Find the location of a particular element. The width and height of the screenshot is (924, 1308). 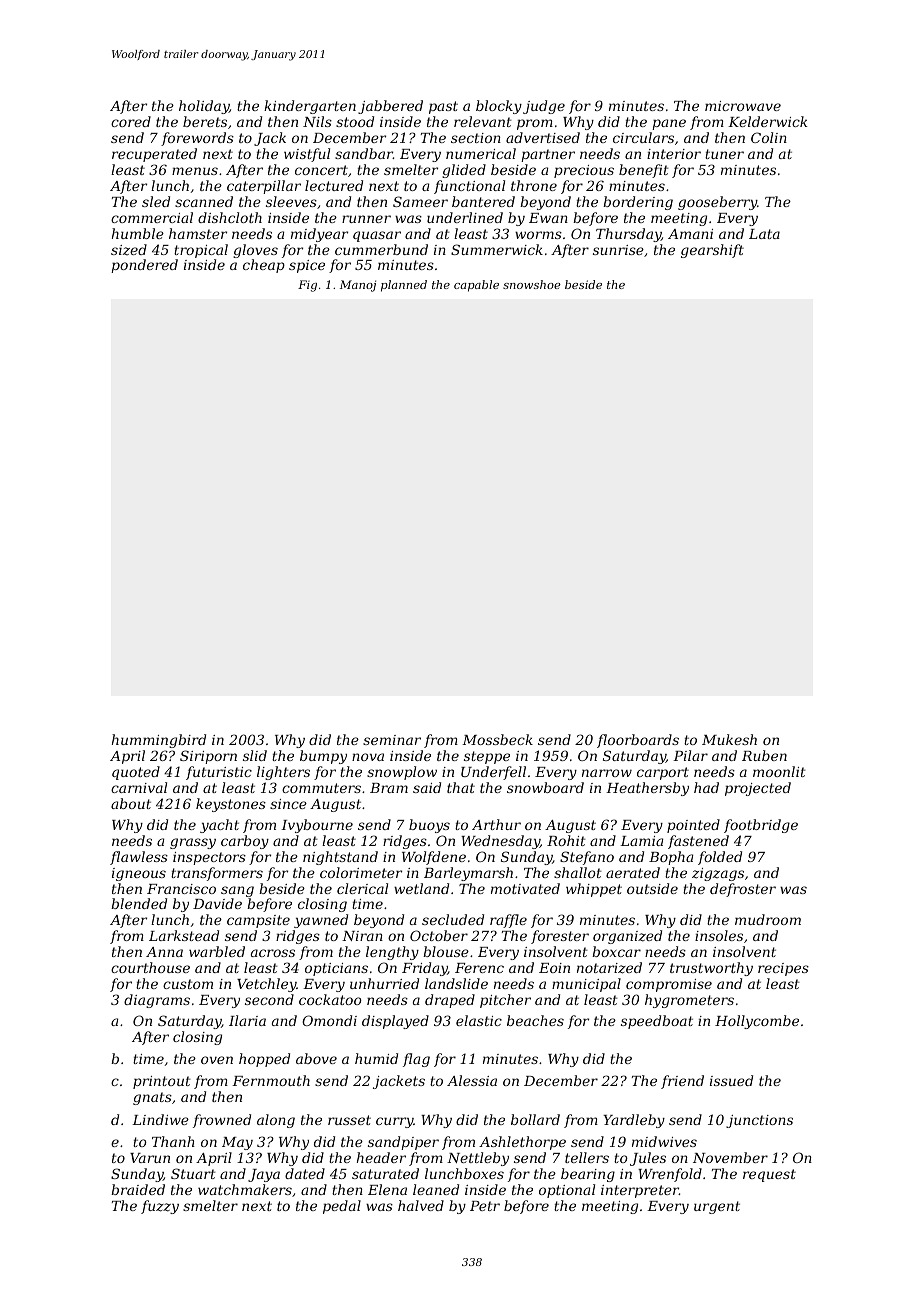

Mossbeck is located at coordinates (497, 739).
